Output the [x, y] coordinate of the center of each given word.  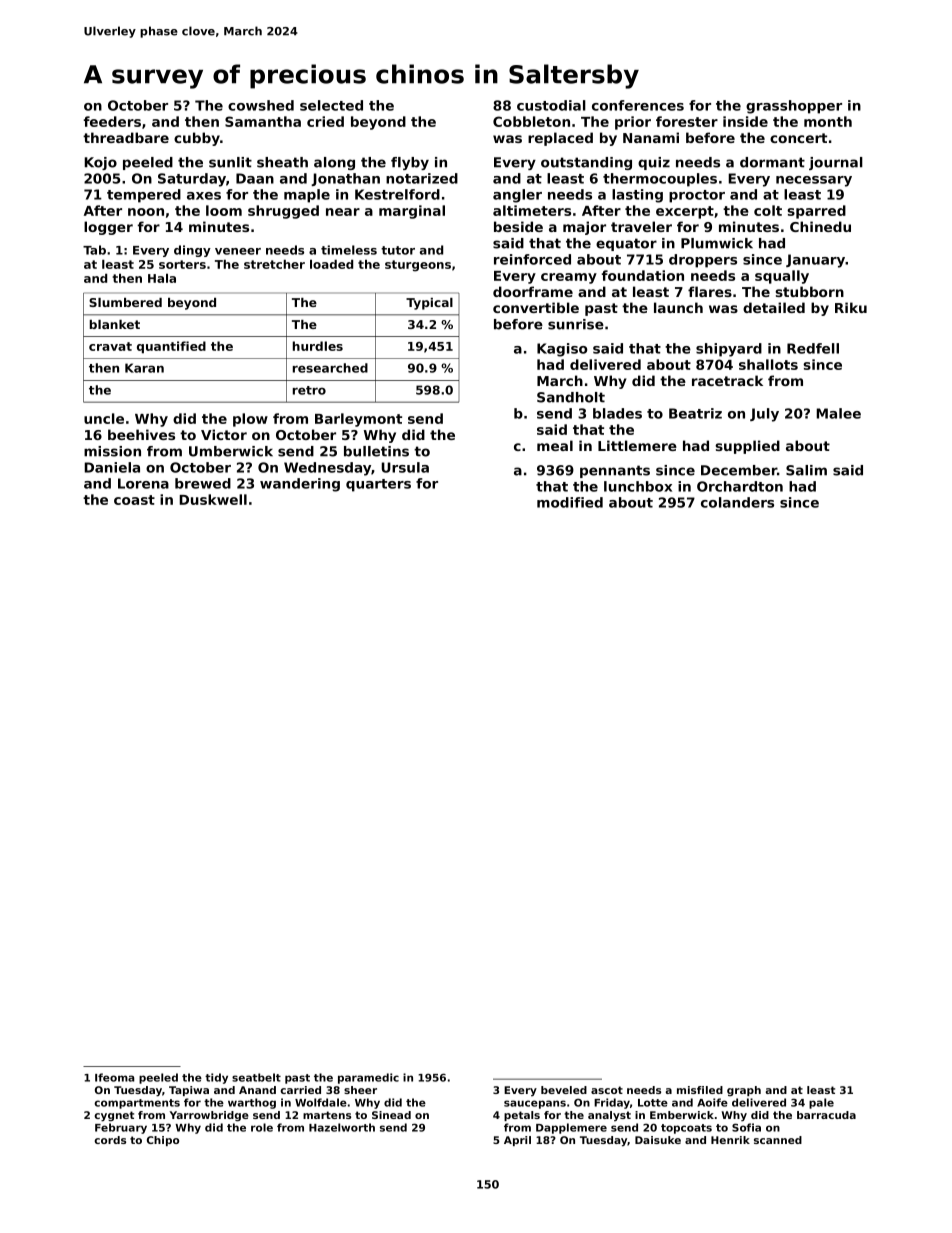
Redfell [813, 348]
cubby [197, 139]
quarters [378, 485]
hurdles [318, 346]
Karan [144, 368]
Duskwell [213, 499]
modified [570, 502]
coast [134, 500]
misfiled [700, 1090]
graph [744, 1091]
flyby [410, 163]
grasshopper [794, 107]
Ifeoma [115, 1077]
